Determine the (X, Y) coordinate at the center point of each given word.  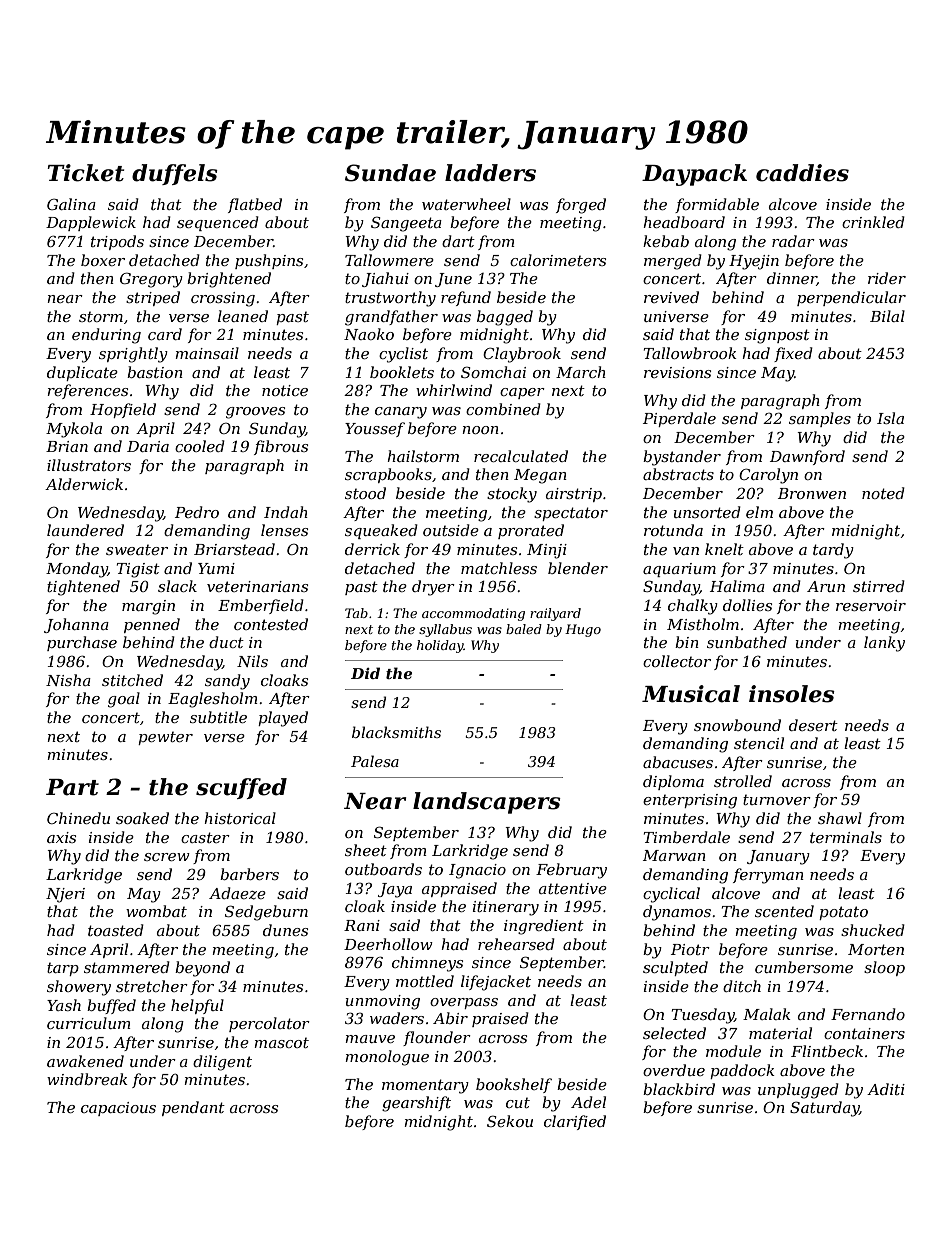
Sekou (510, 1121)
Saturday (824, 1109)
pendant (193, 1108)
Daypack (694, 175)
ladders (490, 173)
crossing (223, 299)
